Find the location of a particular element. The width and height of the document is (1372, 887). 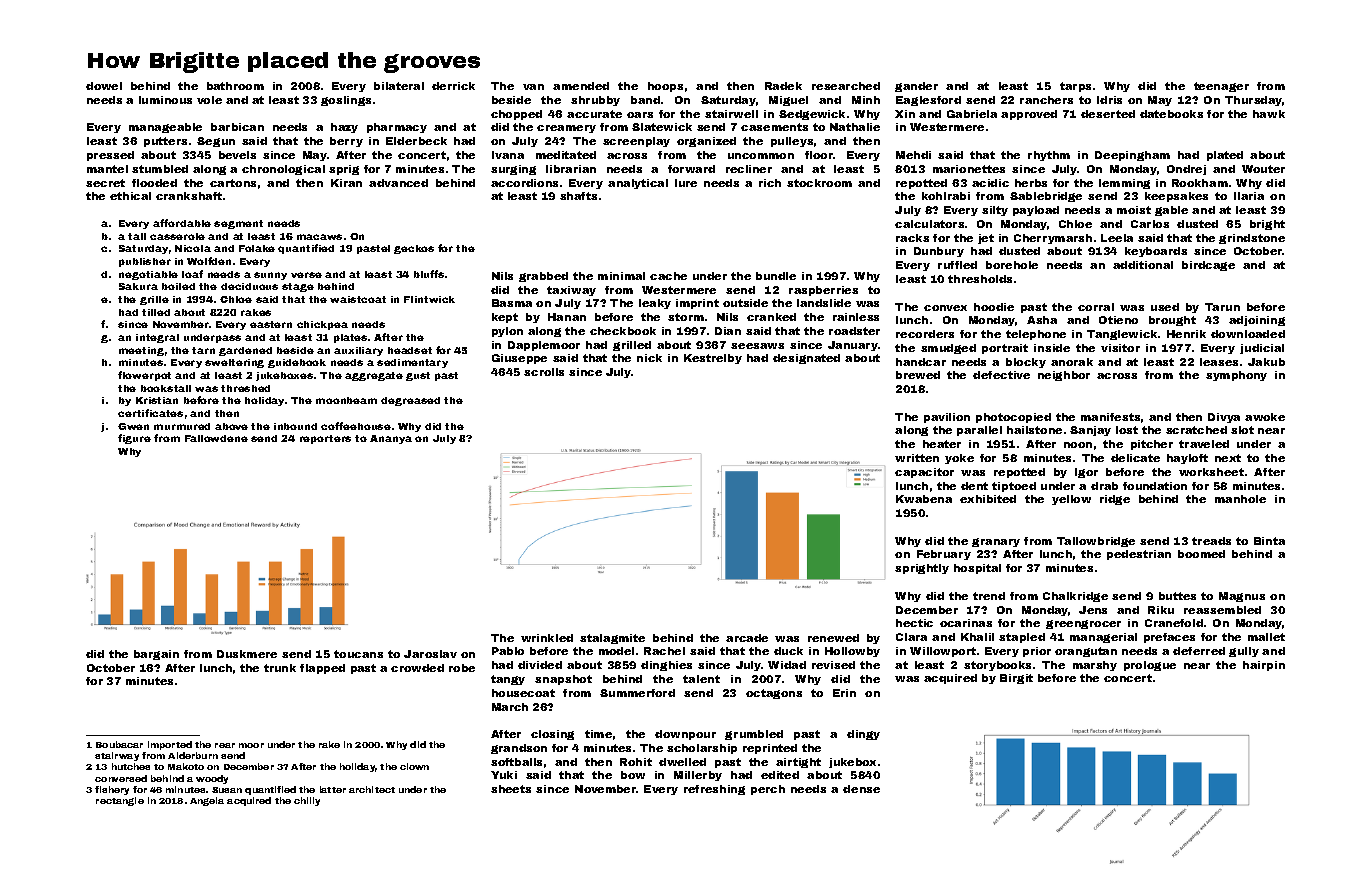

Divya is located at coordinates (1224, 418).
